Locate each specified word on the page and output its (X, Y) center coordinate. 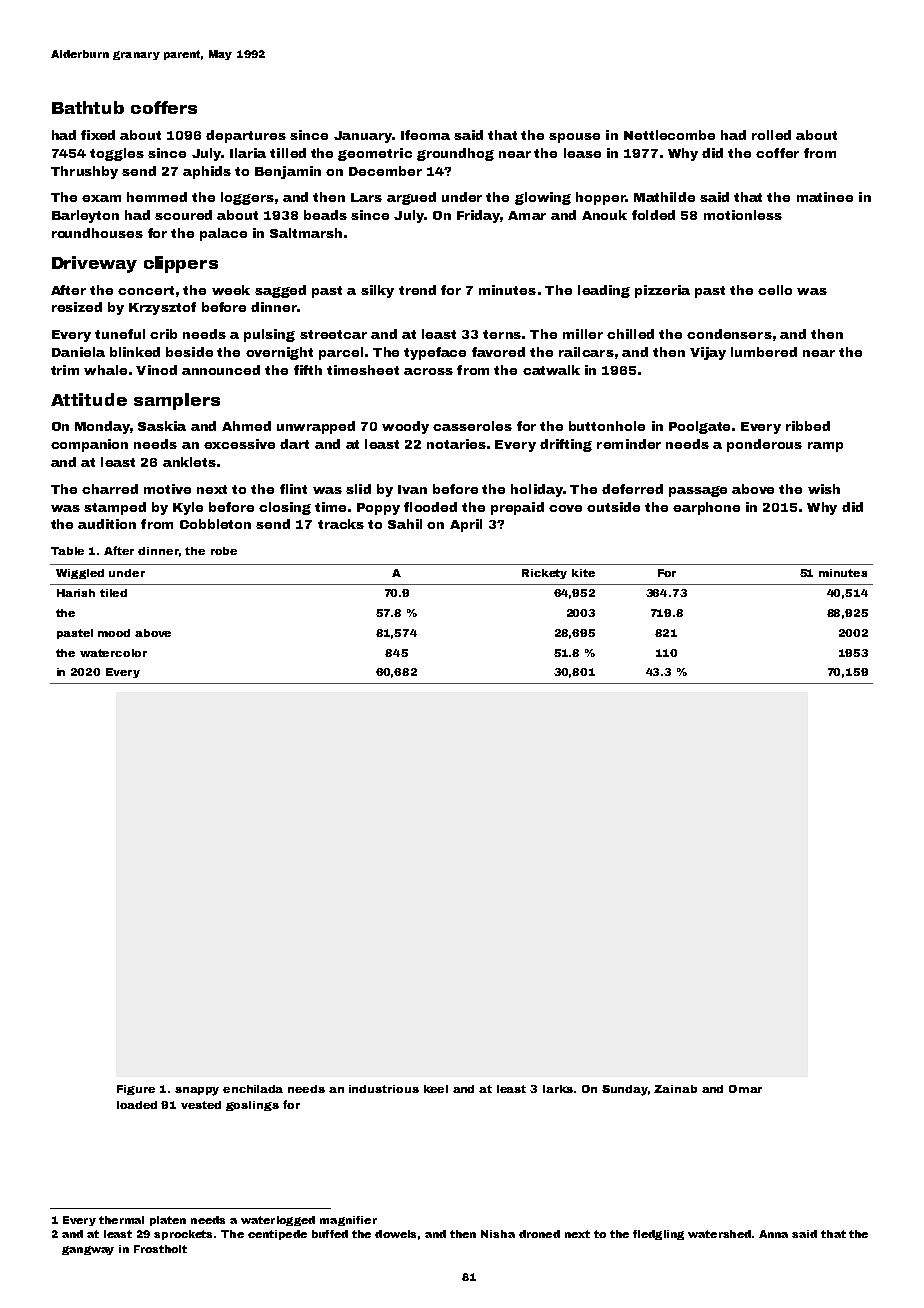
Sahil (405, 524)
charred (110, 489)
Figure (136, 1090)
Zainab (675, 1089)
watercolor (113, 653)
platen (168, 1221)
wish (824, 489)
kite (583, 573)
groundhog (455, 154)
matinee (825, 197)
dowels (395, 1234)
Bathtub (88, 107)
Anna (773, 1234)
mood (114, 633)
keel (436, 1089)
